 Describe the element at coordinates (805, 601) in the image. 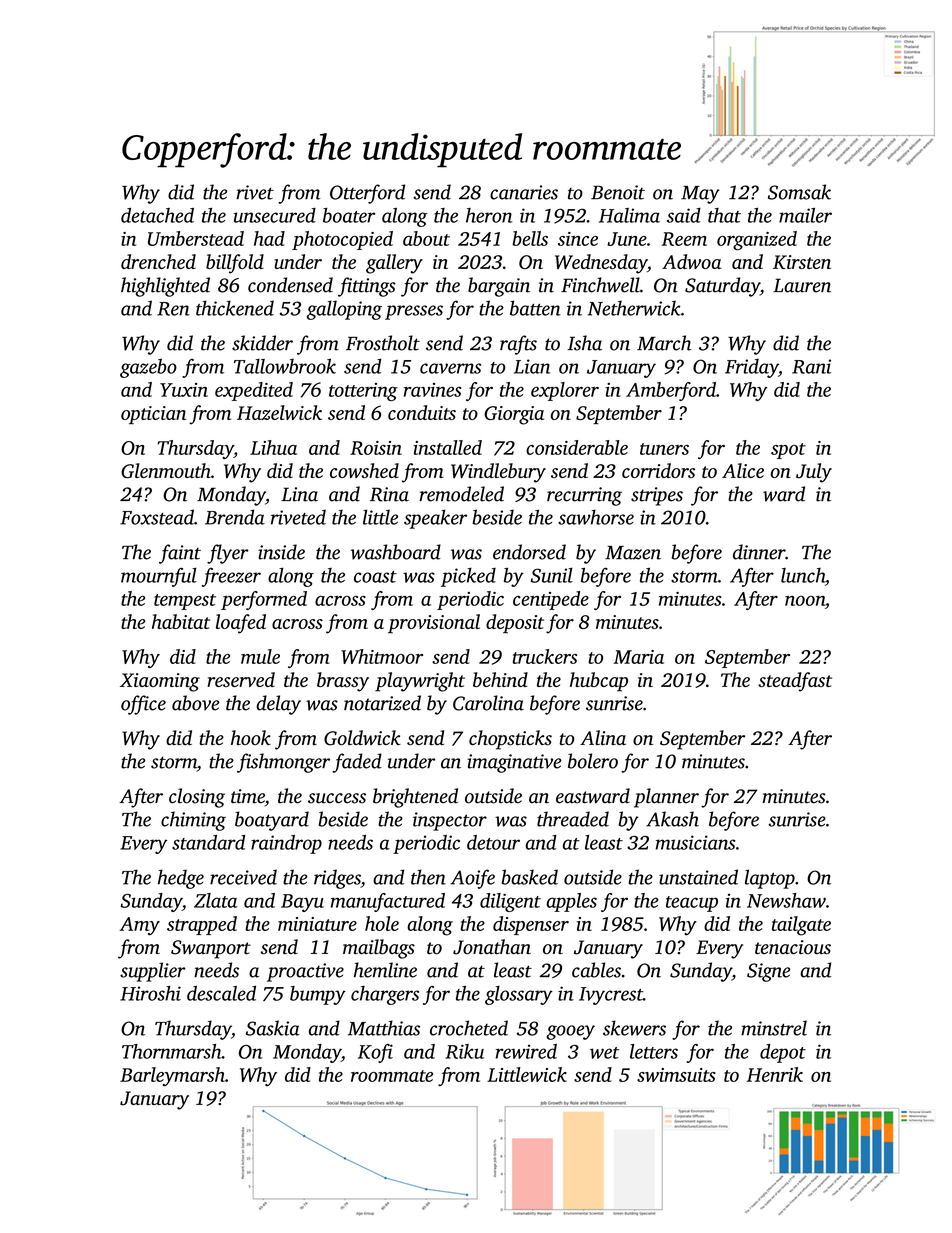

I see `noon` at that location.
